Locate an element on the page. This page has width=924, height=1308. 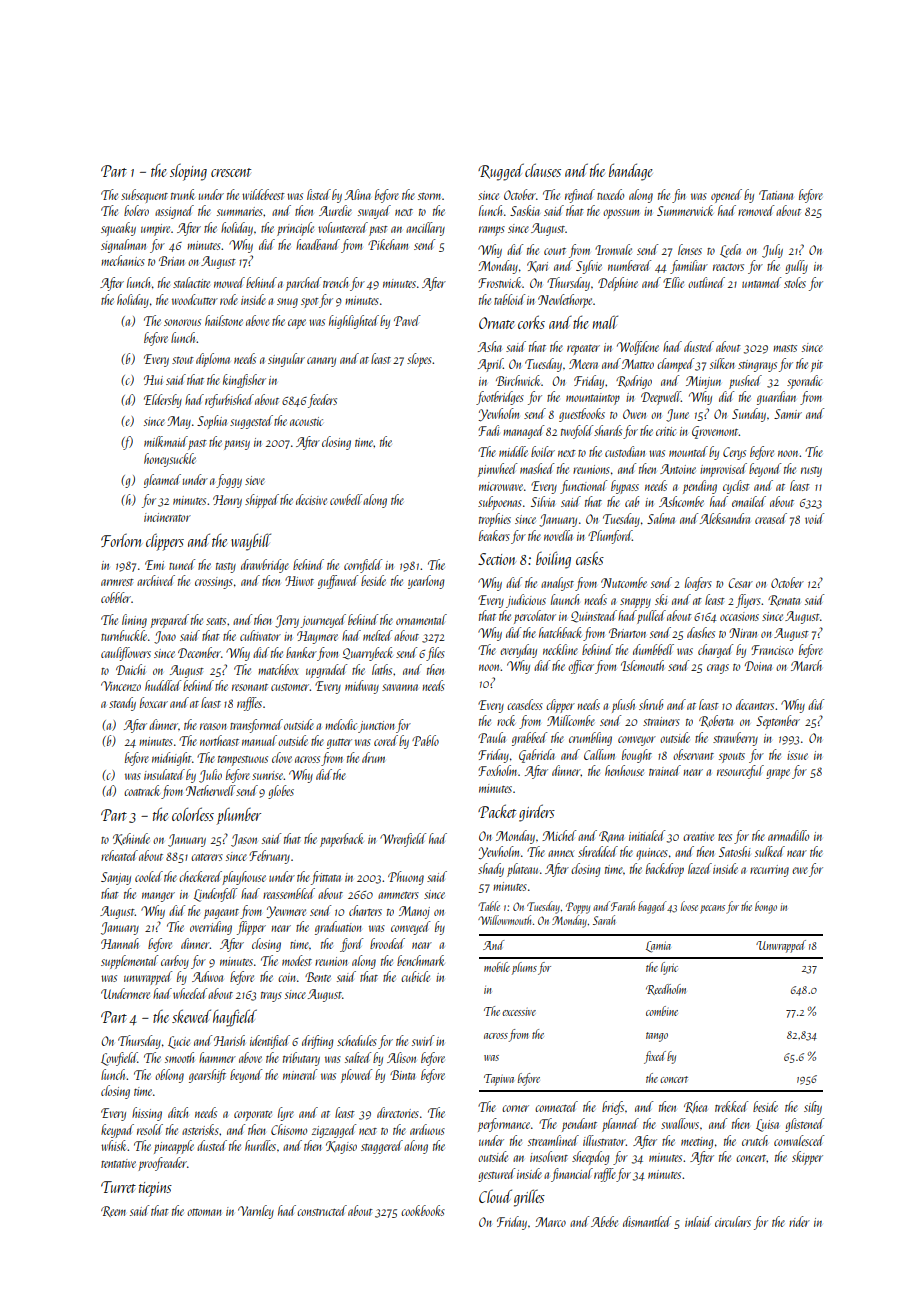
Frostwick is located at coordinates (500, 282).
